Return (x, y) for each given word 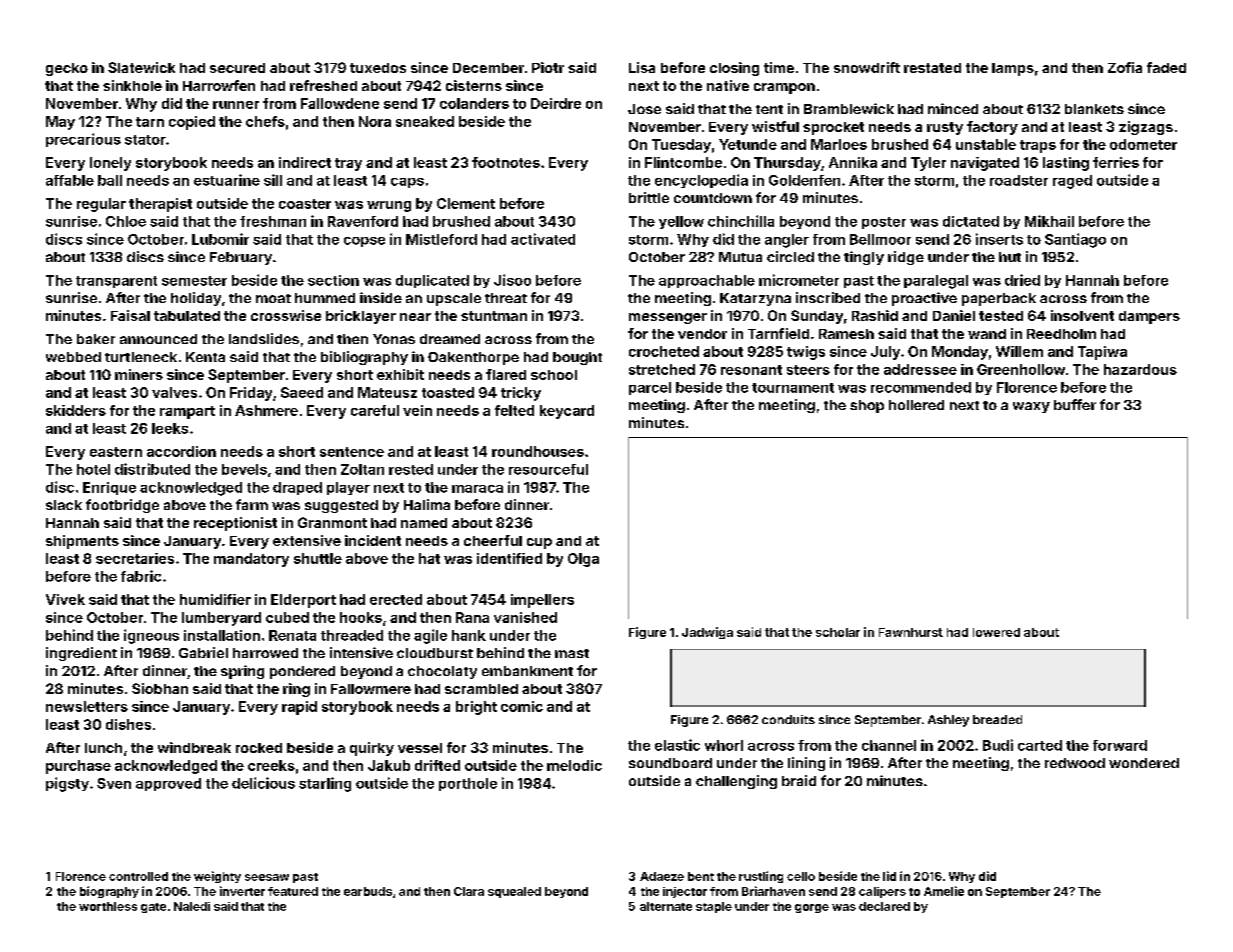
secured (237, 68)
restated (932, 68)
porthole (468, 784)
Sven (114, 783)
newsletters (87, 706)
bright (476, 708)
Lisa (642, 67)
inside (381, 297)
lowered (996, 632)
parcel (650, 388)
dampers (1149, 317)
